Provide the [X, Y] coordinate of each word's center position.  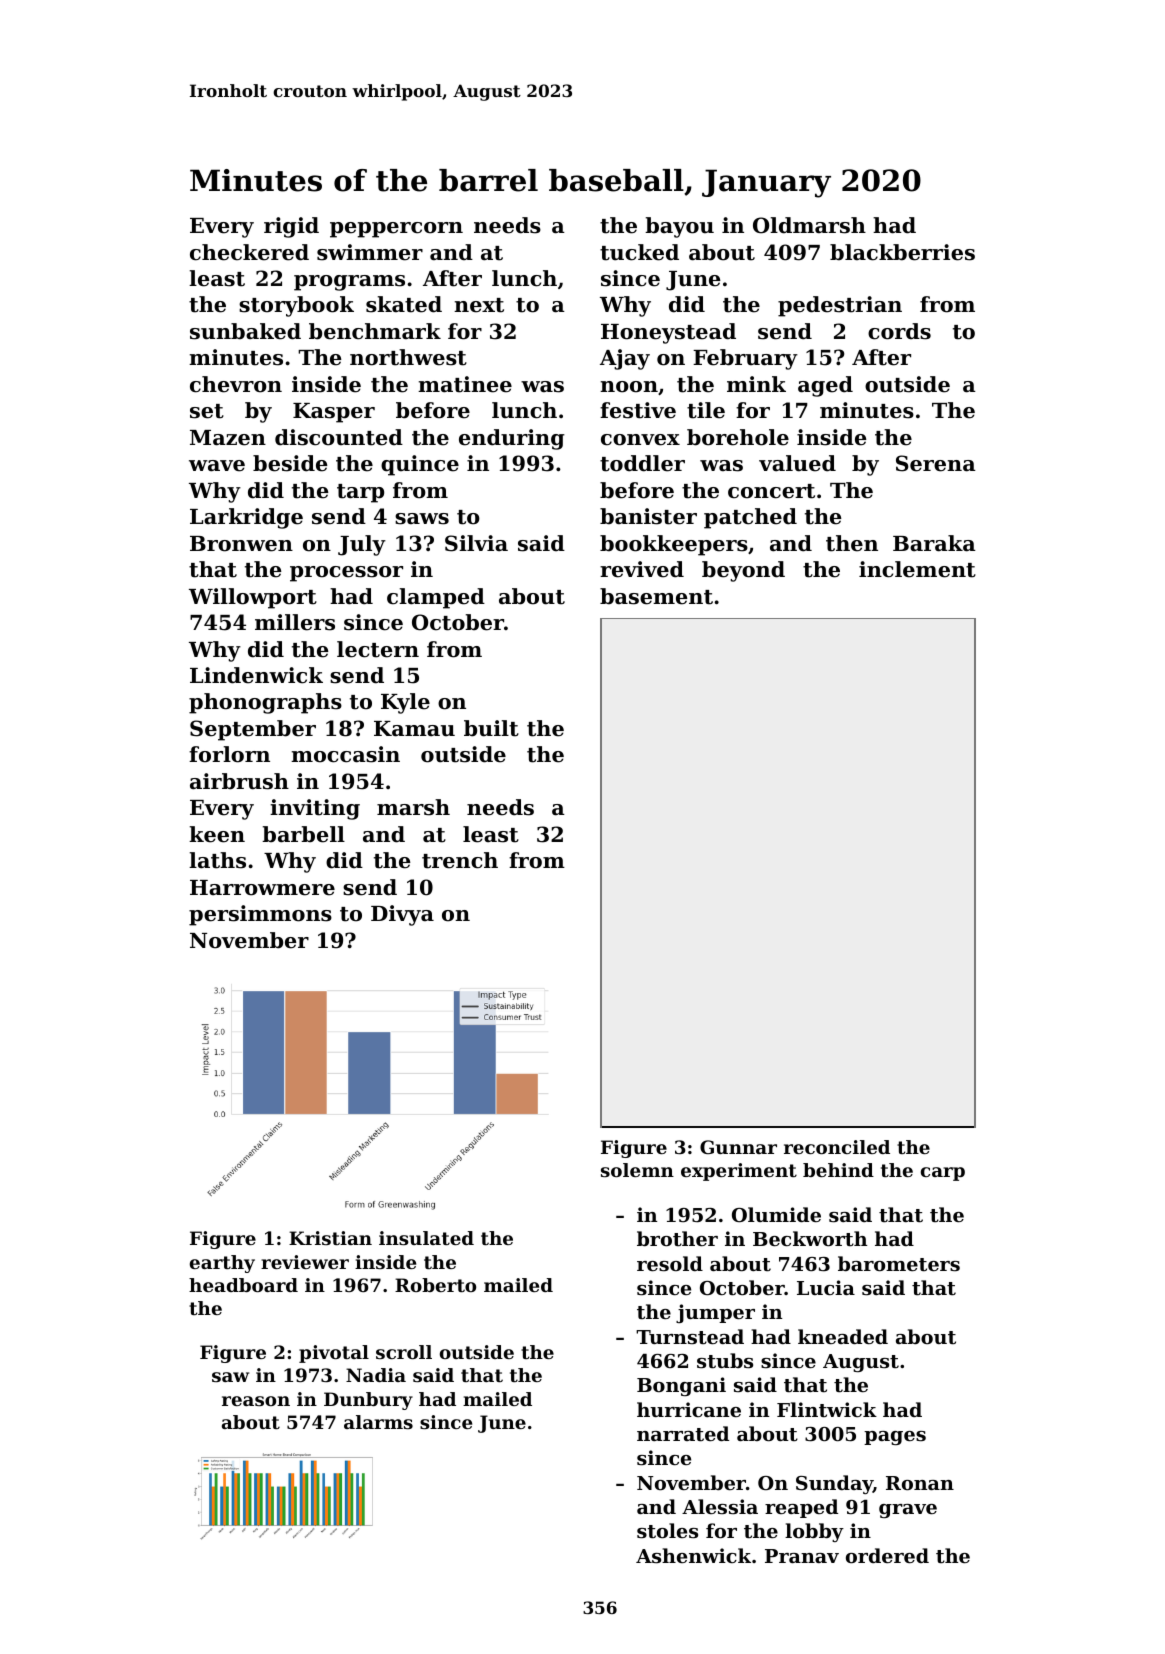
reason [256, 1401]
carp [943, 1174]
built [491, 728]
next [479, 305]
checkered [249, 252]
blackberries [902, 252]
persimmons [260, 915]
